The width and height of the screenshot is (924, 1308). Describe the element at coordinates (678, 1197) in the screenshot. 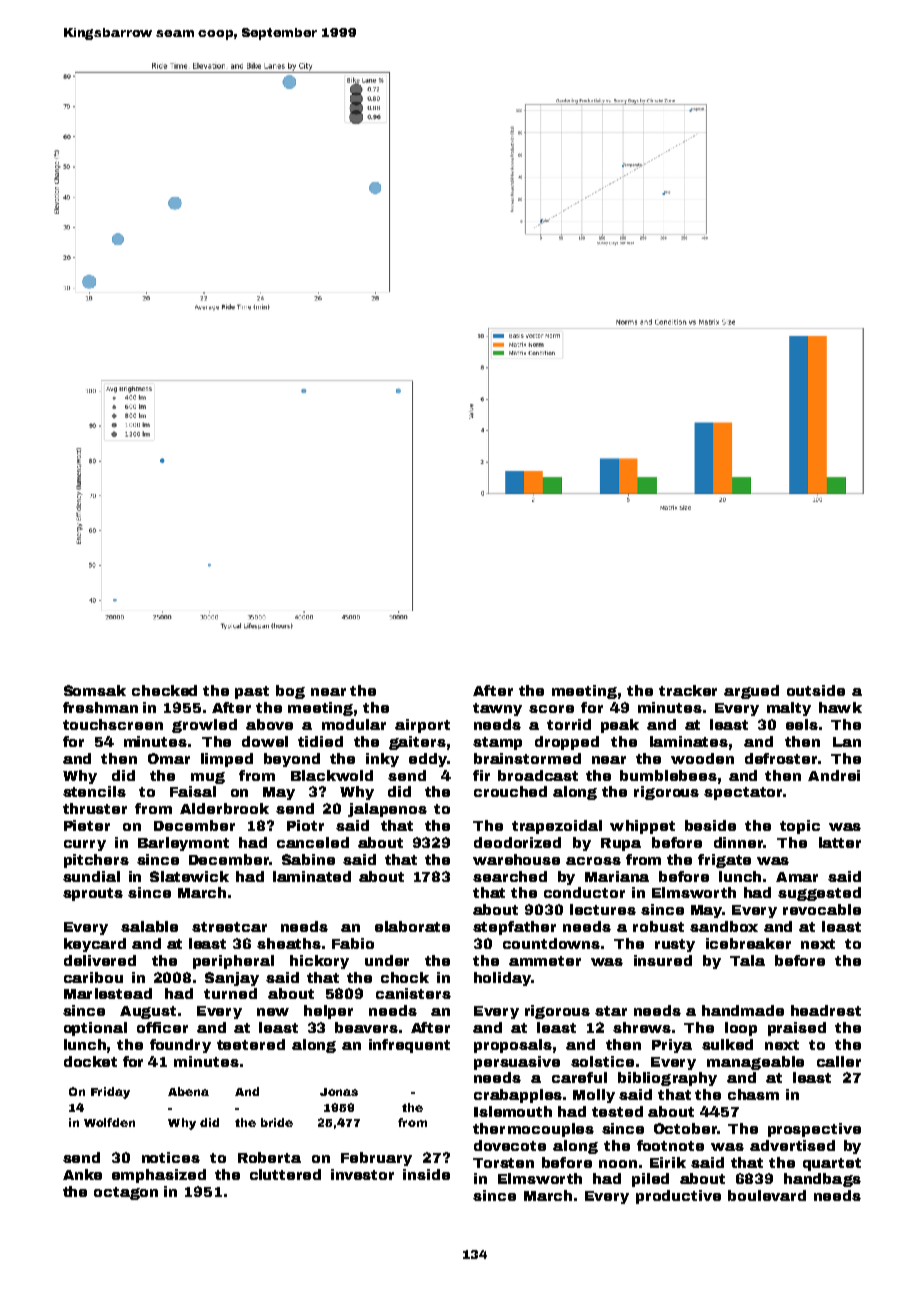

I see `productive` at that location.
